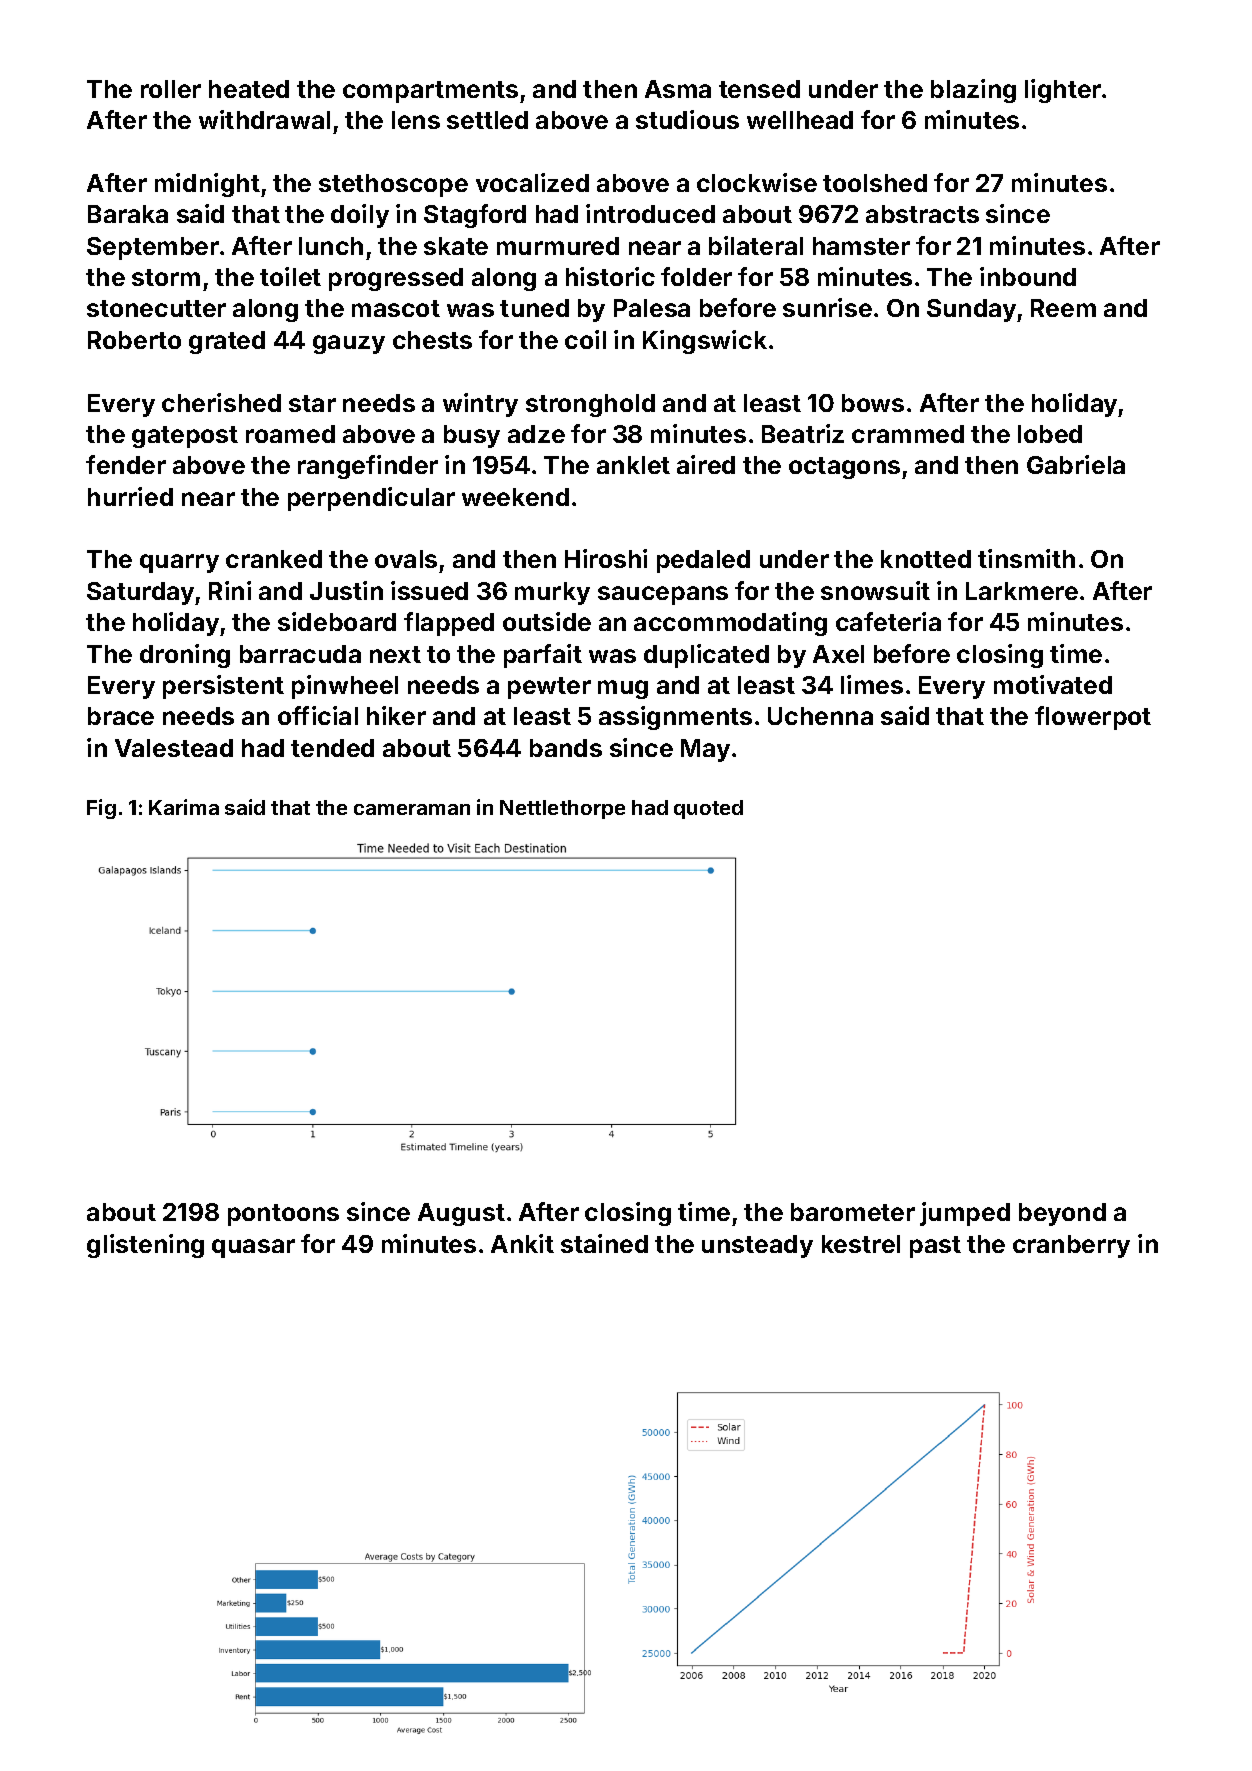 The height and width of the image is (1771, 1252). What do you see at coordinates (1093, 718) in the image?
I see `flowerpot` at bounding box center [1093, 718].
